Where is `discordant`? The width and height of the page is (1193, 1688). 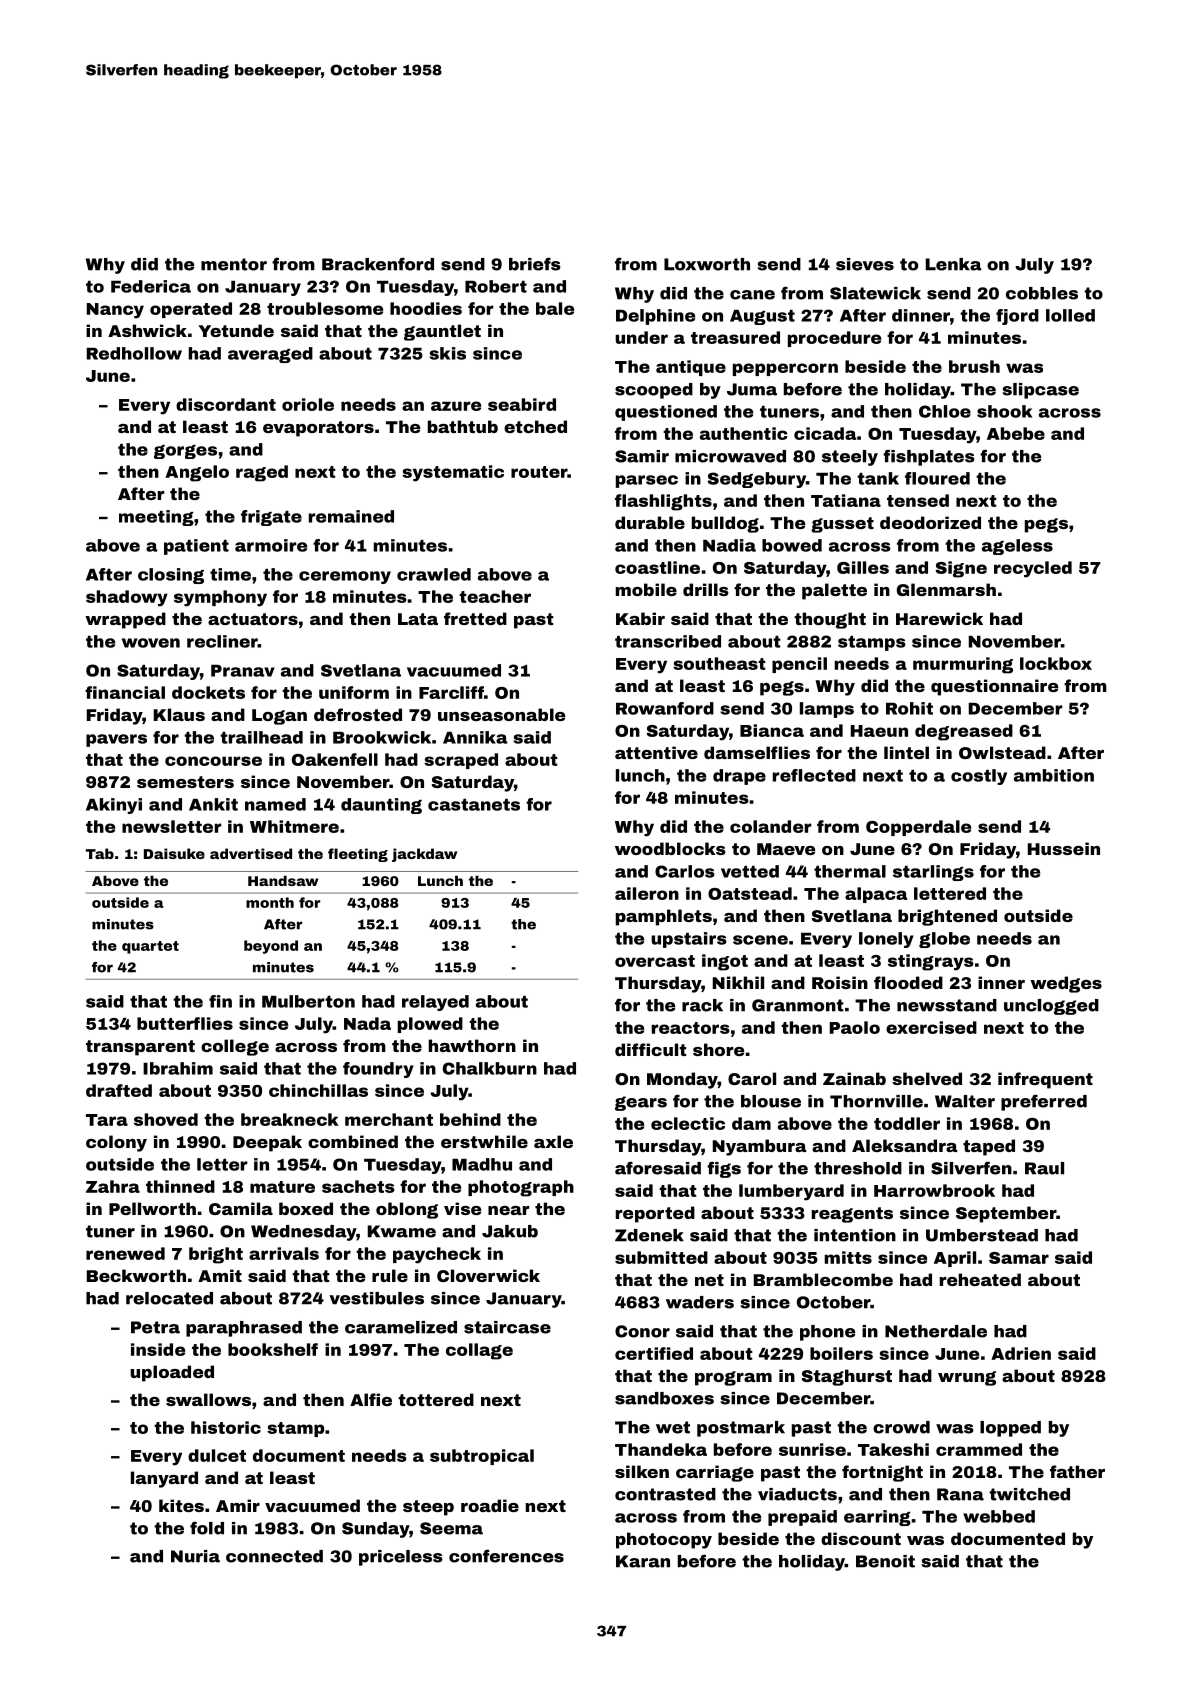 discordant is located at coordinates (226, 404).
